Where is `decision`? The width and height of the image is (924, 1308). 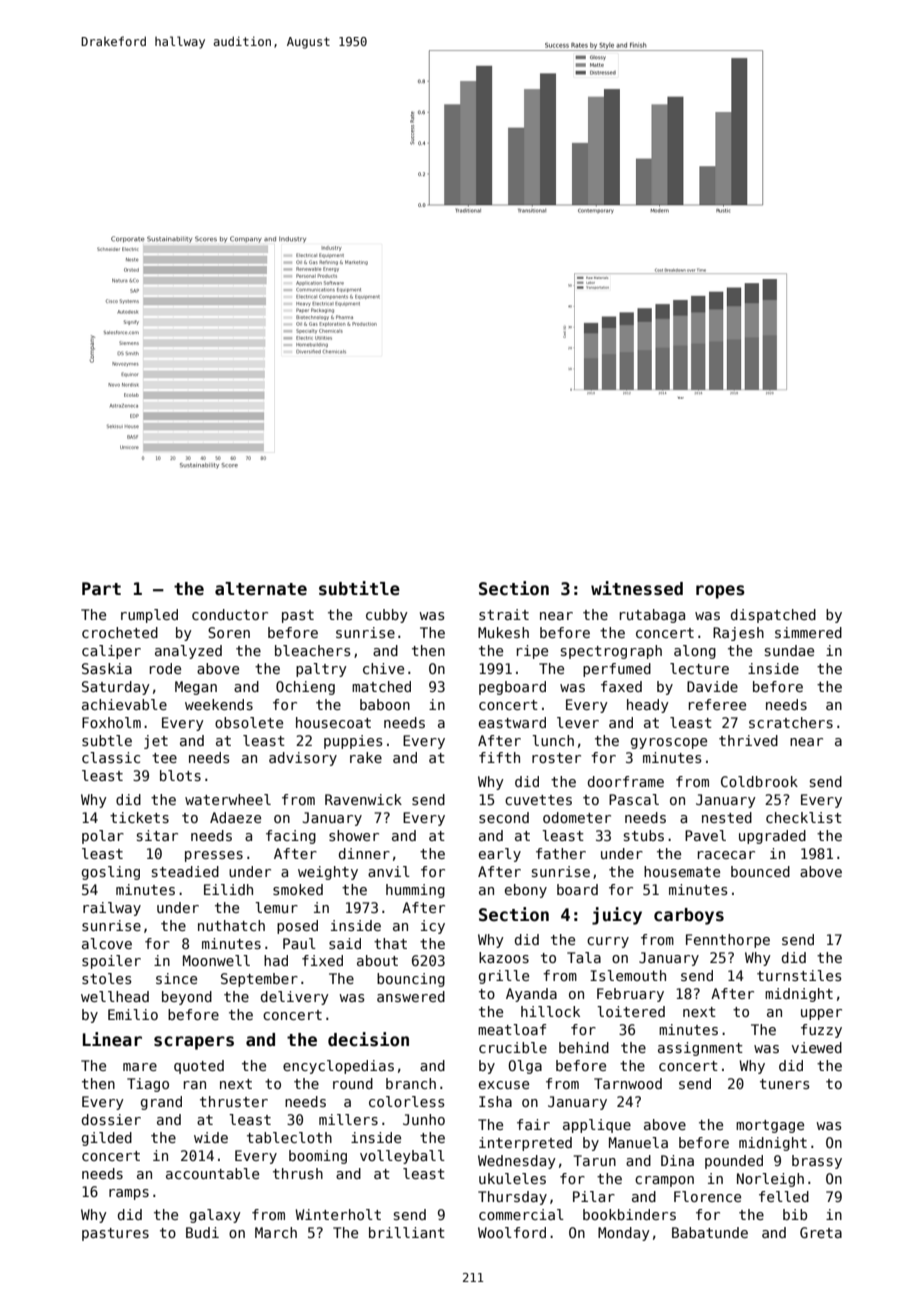 decision is located at coordinates (368, 1039).
